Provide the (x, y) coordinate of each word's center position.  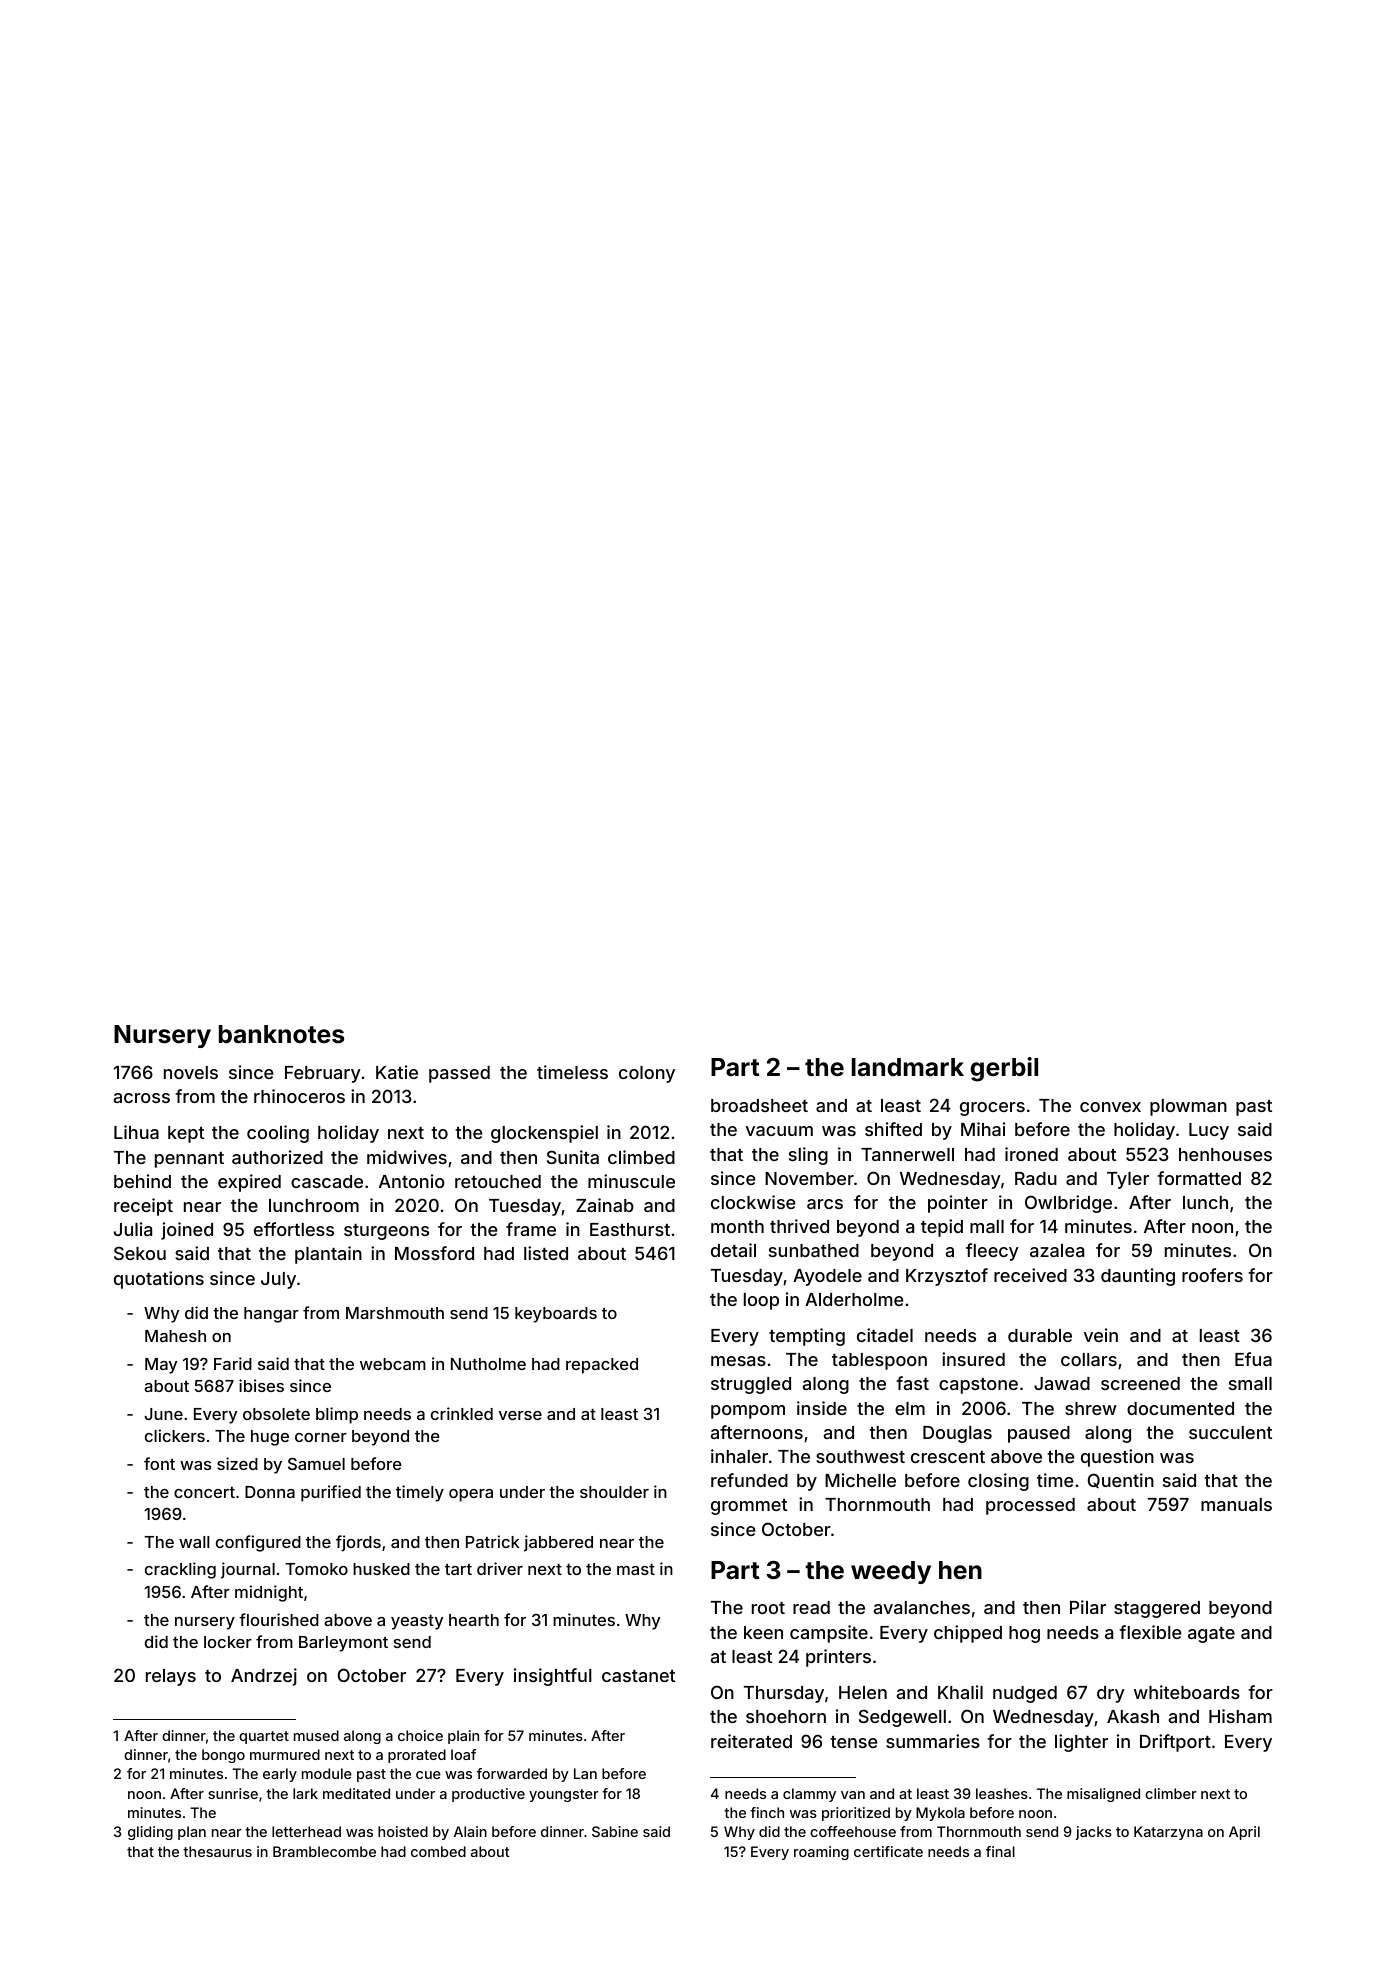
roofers (1212, 1275)
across (142, 1098)
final (1000, 1851)
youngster (564, 1795)
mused (316, 1735)
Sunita (573, 1157)
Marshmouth (395, 1313)
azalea (1057, 1250)
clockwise (753, 1202)
